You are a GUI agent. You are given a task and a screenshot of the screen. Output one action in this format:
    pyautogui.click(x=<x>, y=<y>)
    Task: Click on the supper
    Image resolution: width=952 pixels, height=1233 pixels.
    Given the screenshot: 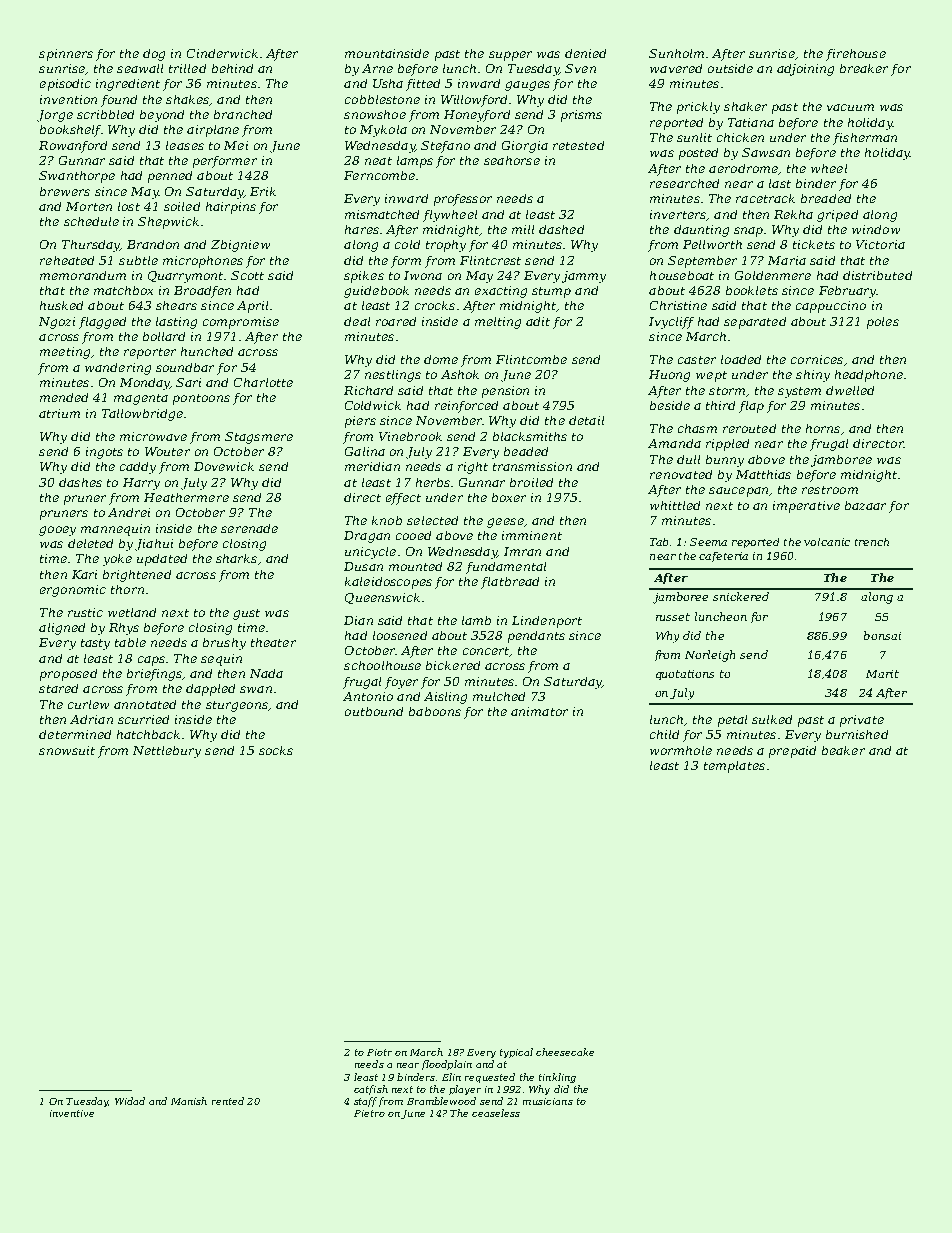 What is the action you would take?
    pyautogui.click(x=510, y=56)
